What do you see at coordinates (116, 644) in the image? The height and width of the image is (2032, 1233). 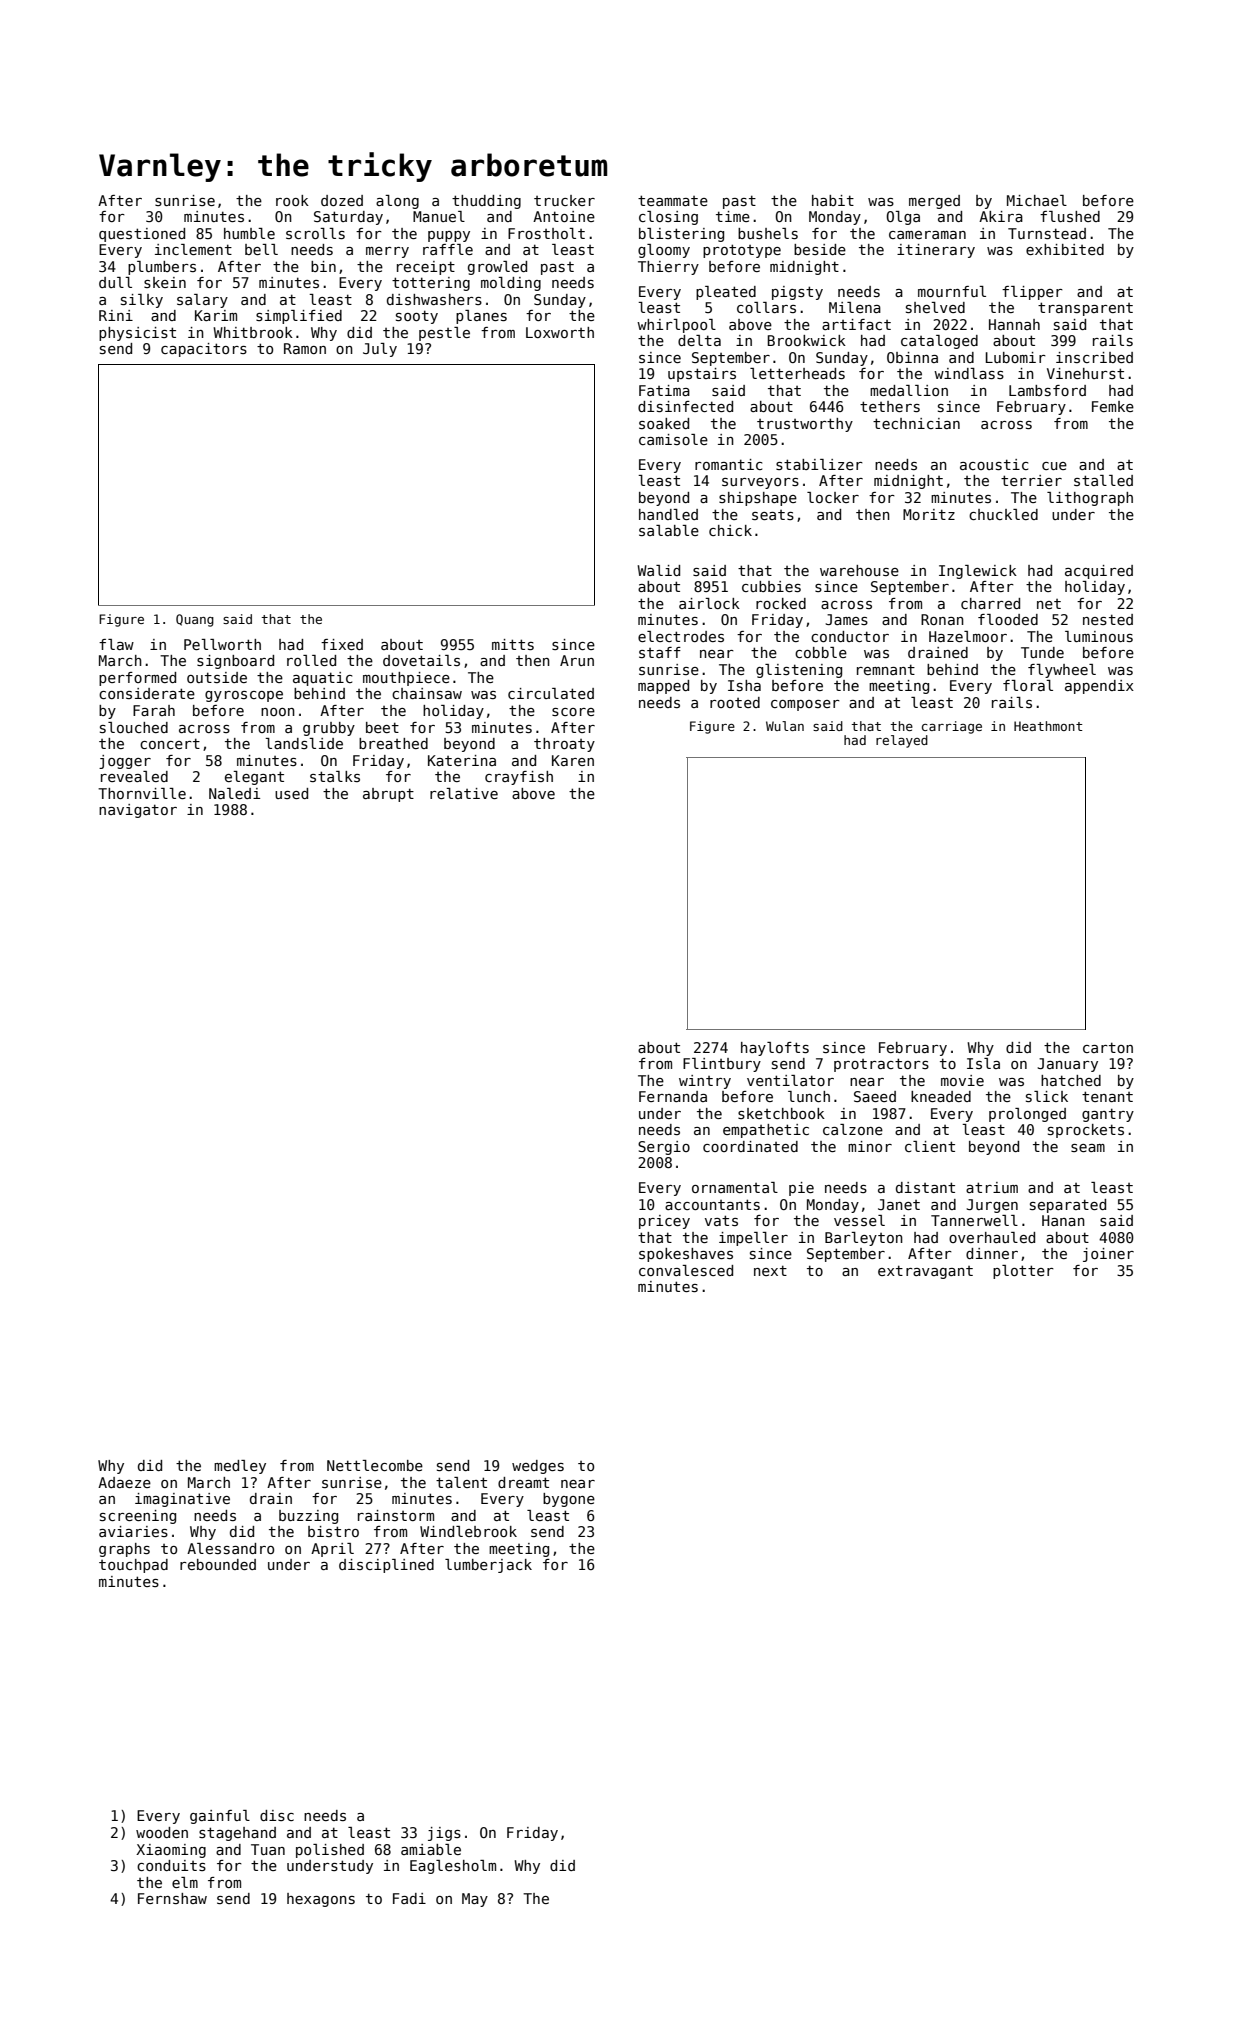 I see `flaw` at bounding box center [116, 644].
